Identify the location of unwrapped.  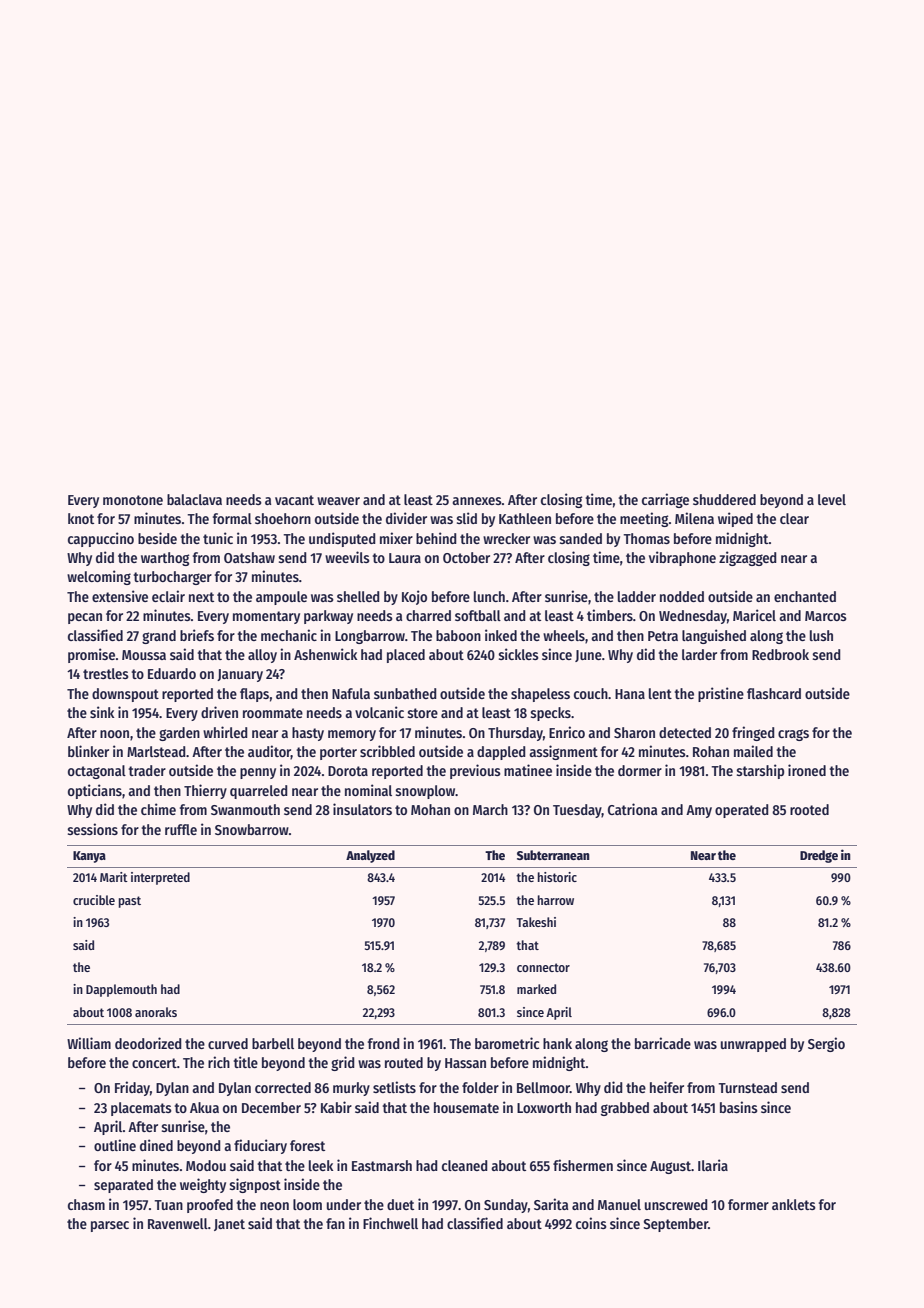
(753, 1045).
